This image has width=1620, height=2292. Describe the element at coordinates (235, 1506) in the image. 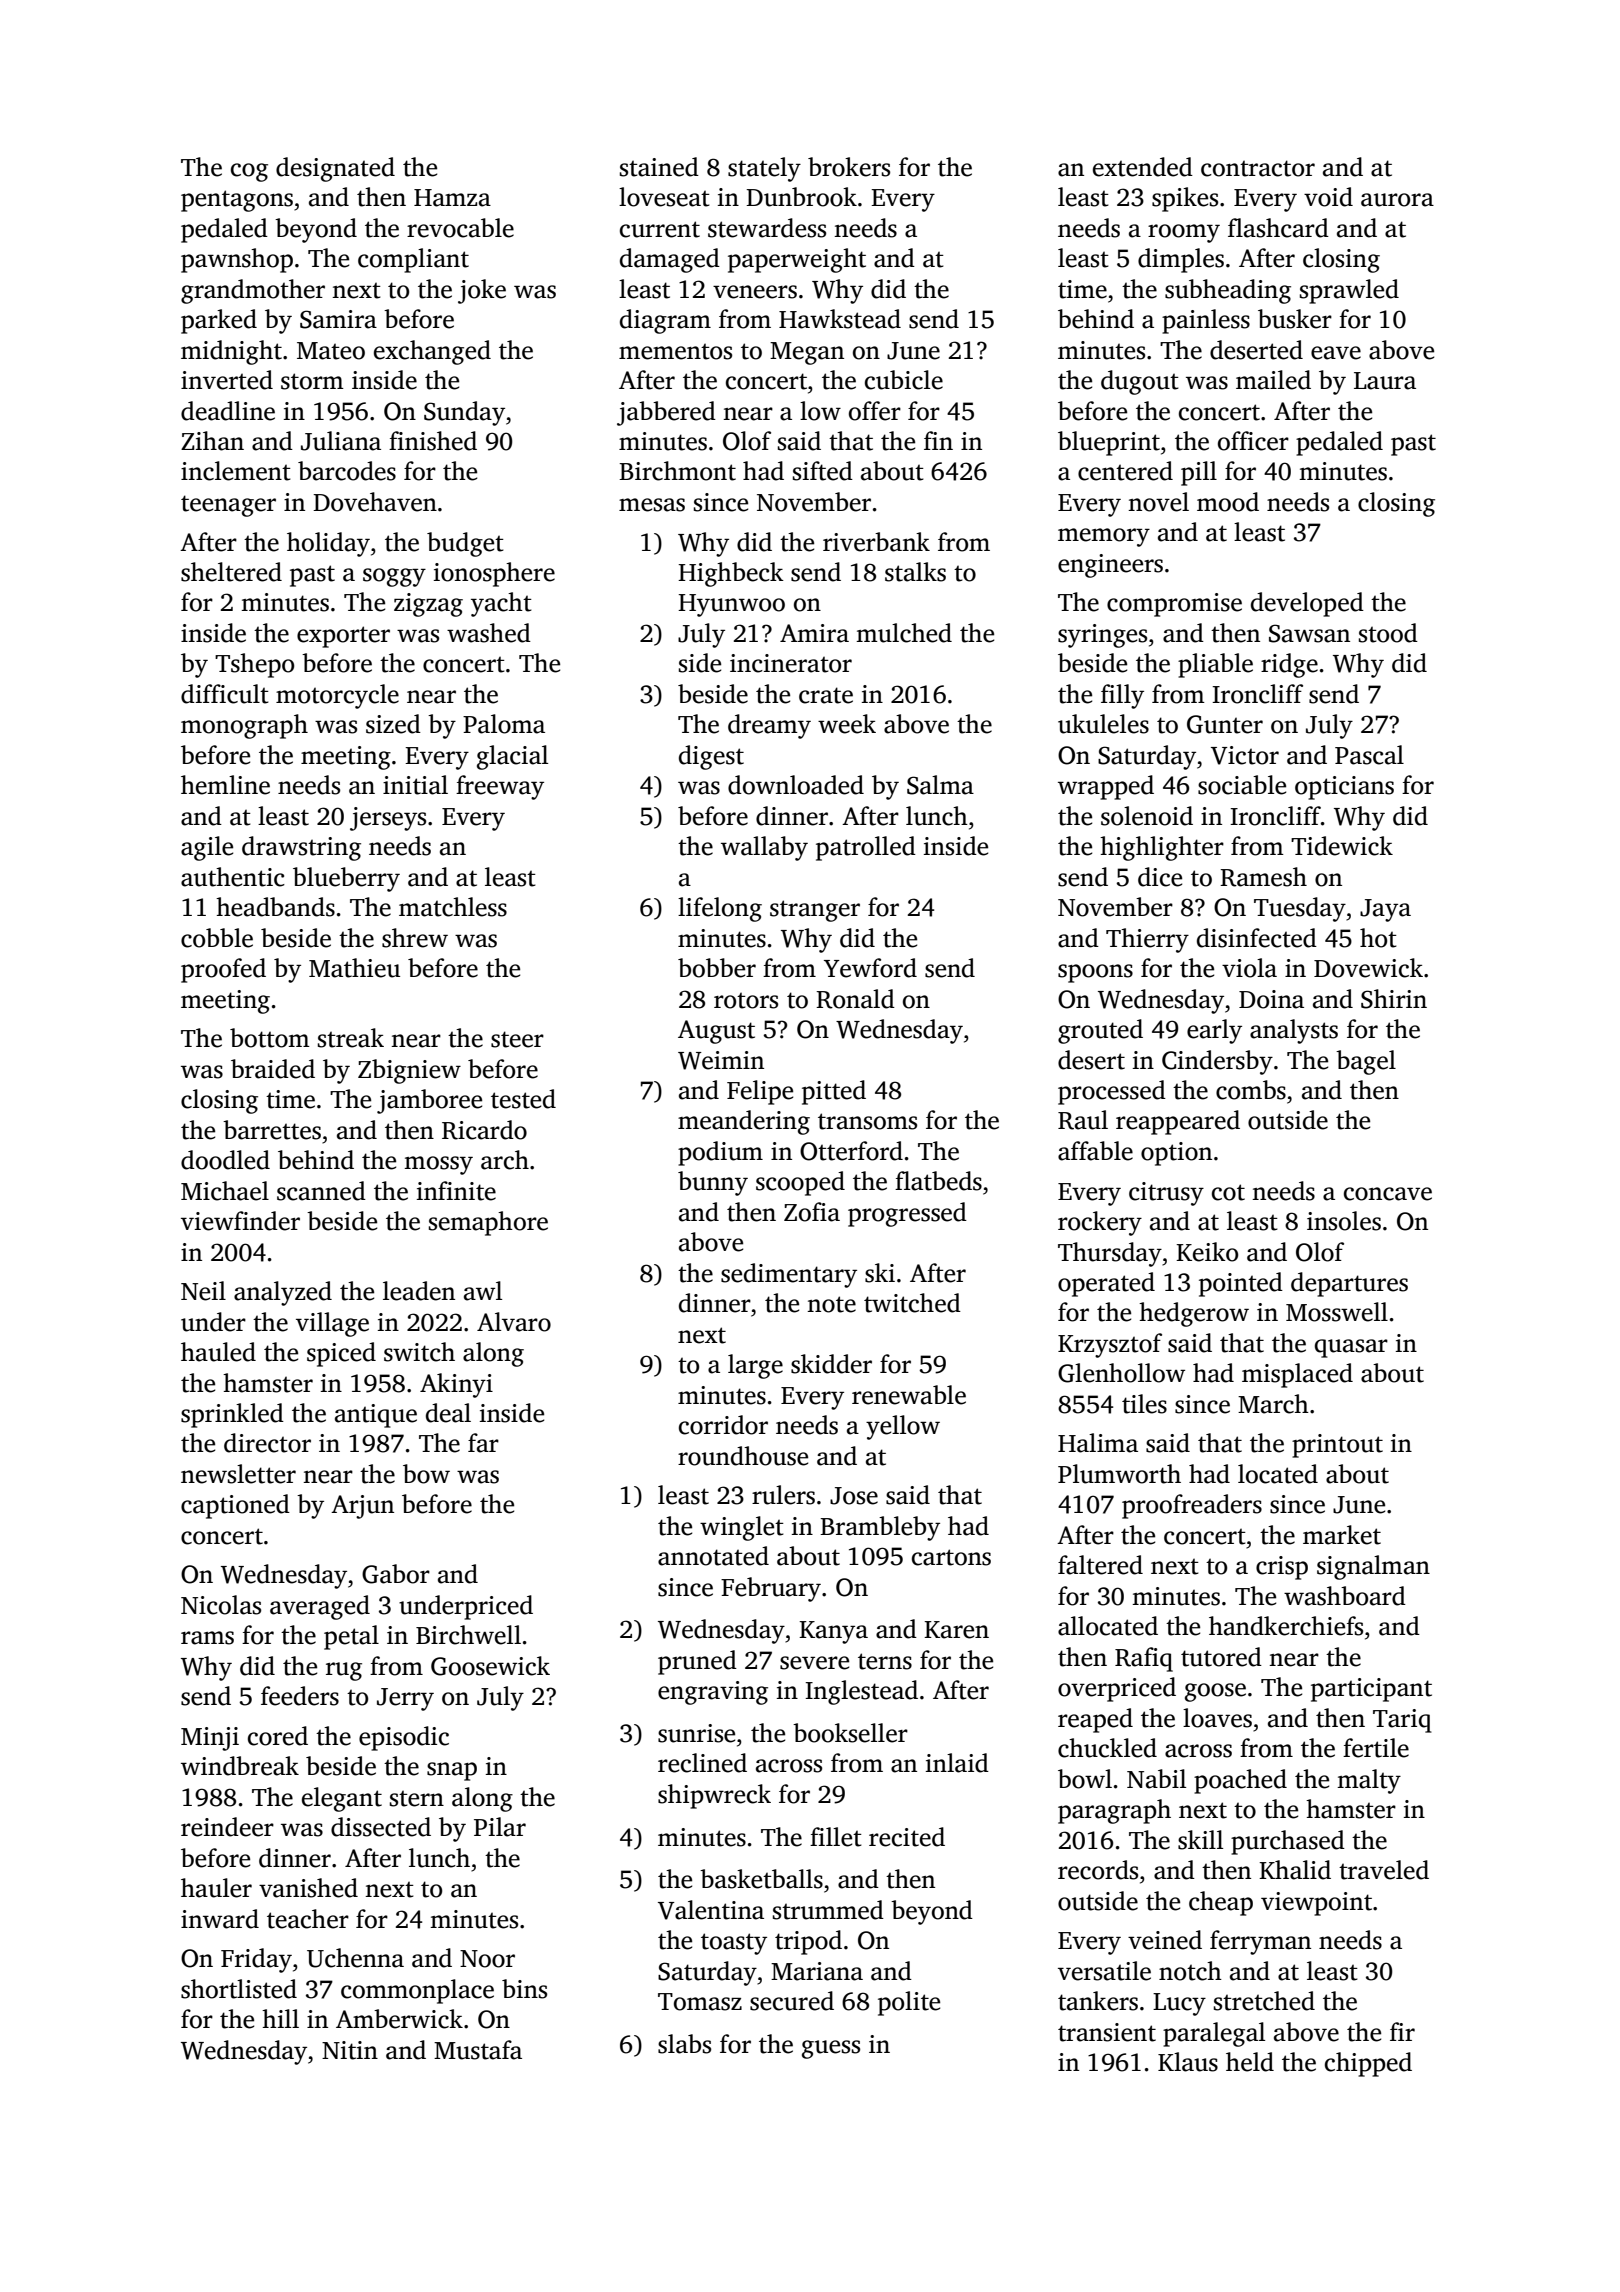

I see `captioned` at that location.
